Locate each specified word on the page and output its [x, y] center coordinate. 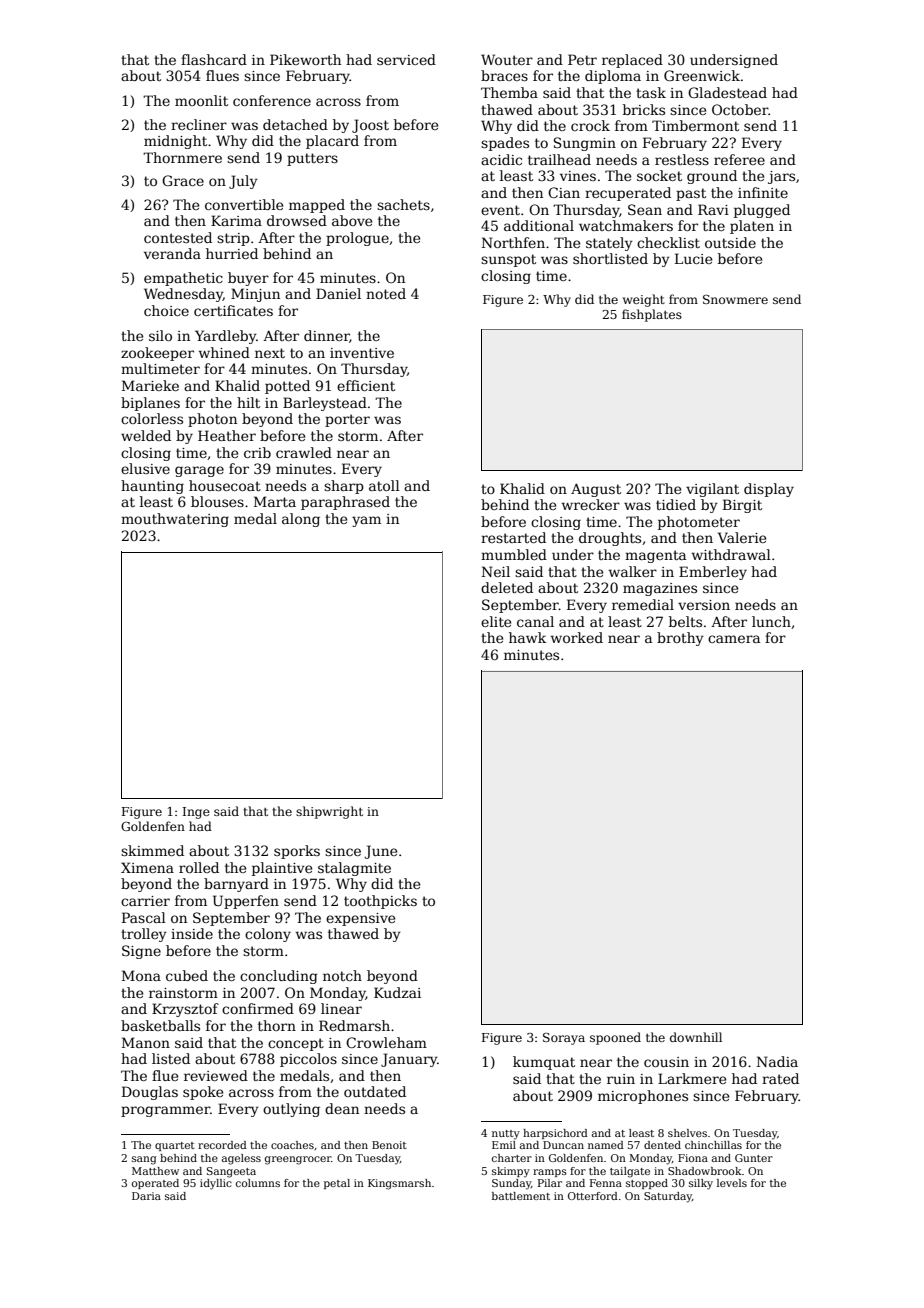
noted [386, 293]
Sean [645, 209]
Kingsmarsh [399, 1184]
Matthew [155, 1171]
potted [287, 387]
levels [732, 1183]
